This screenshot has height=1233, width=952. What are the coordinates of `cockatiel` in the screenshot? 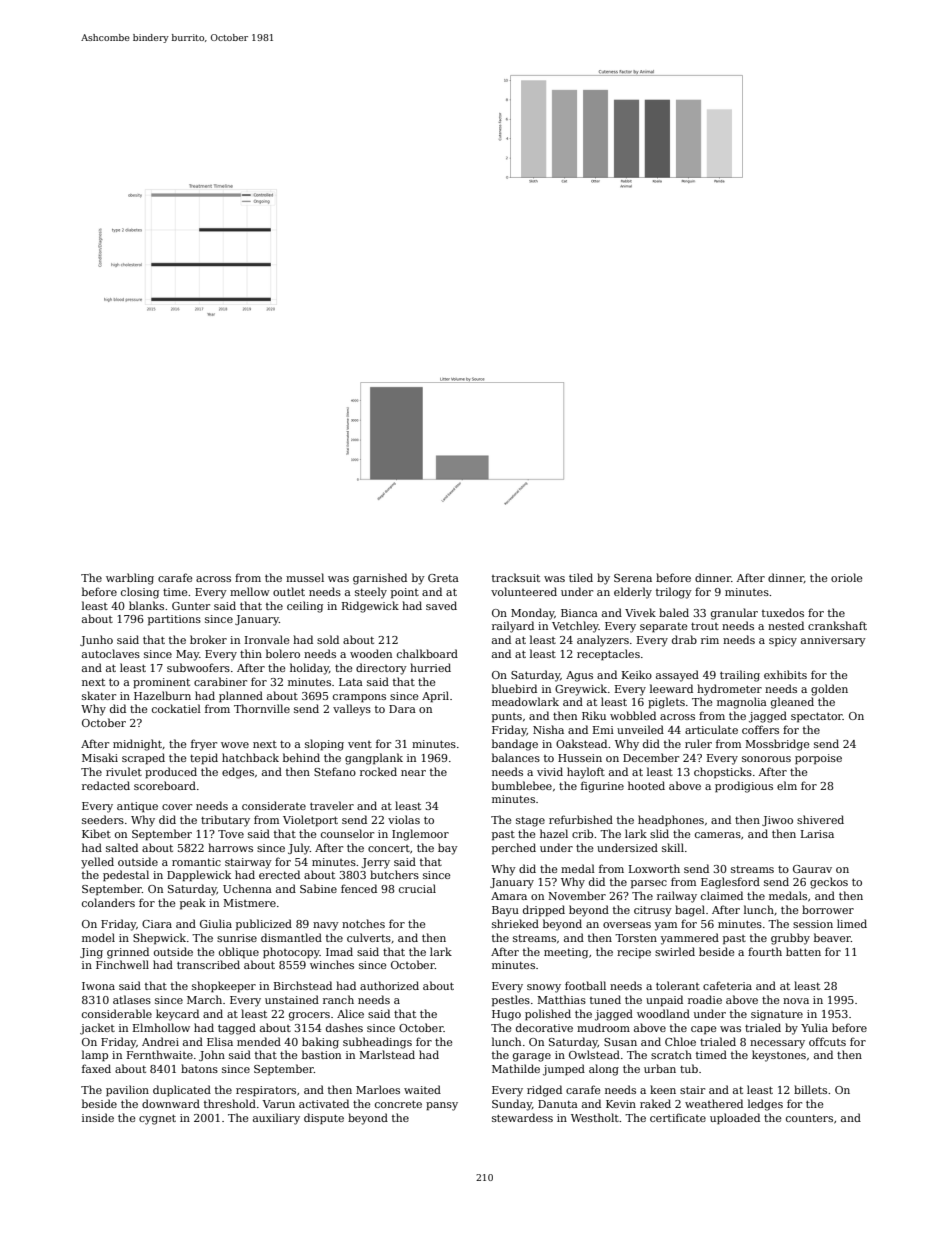 It's located at (176, 708).
